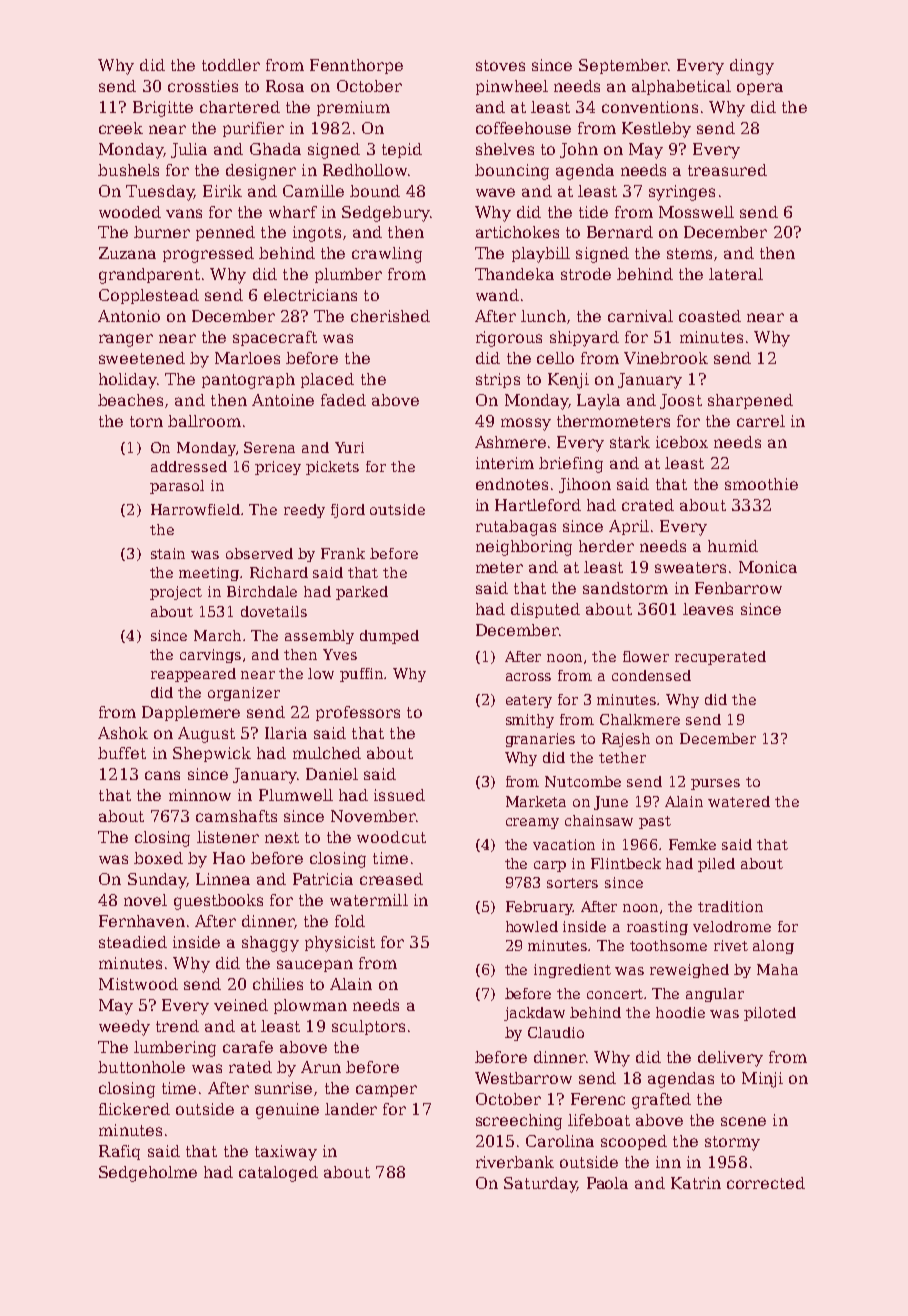 This page has height=1316, width=908. Describe the element at coordinates (387, 255) in the page. I see `crawling` at that location.
